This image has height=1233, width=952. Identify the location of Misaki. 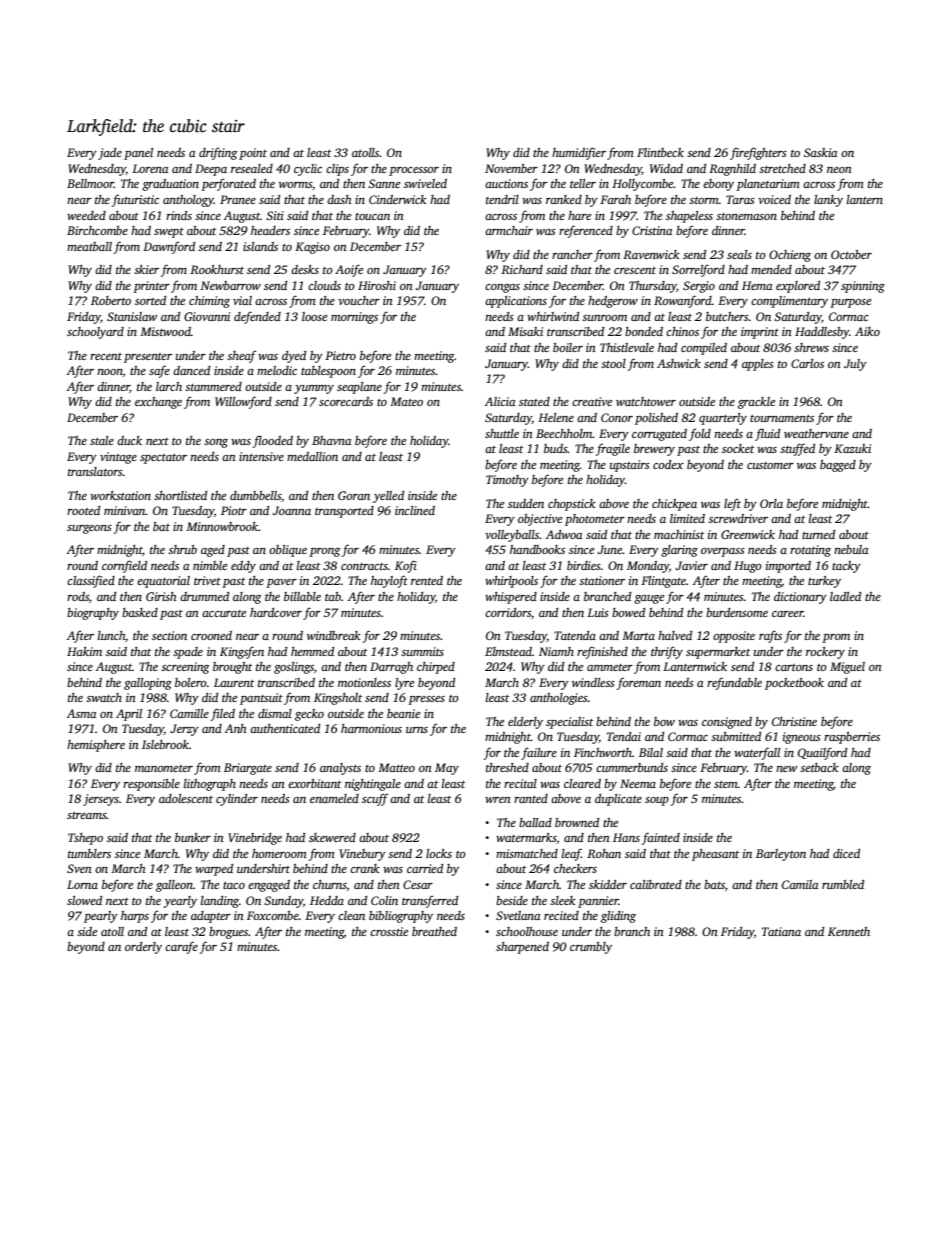
(525, 331).
